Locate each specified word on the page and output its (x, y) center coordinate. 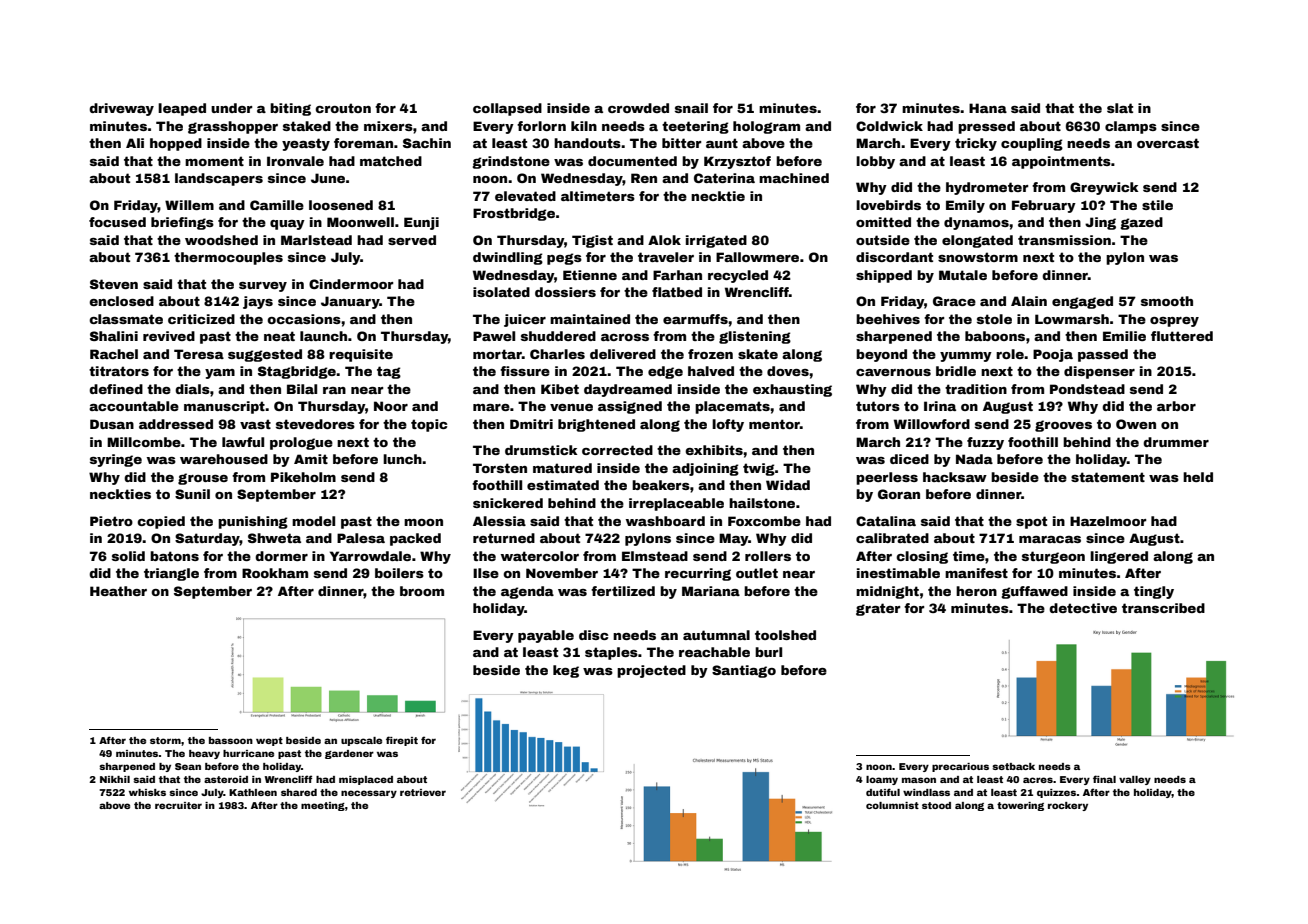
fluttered (1182, 336)
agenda (527, 592)
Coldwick (889, 126)
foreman (363, 143)
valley (1135, 780)
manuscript (224, 407)
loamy (882, 780)
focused (117, 222)
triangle (171, 574)
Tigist (592, 241)
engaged (1082, 302)
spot (1031, 522)
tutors (878, 406)
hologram (766, 127)
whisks (147, 792)
